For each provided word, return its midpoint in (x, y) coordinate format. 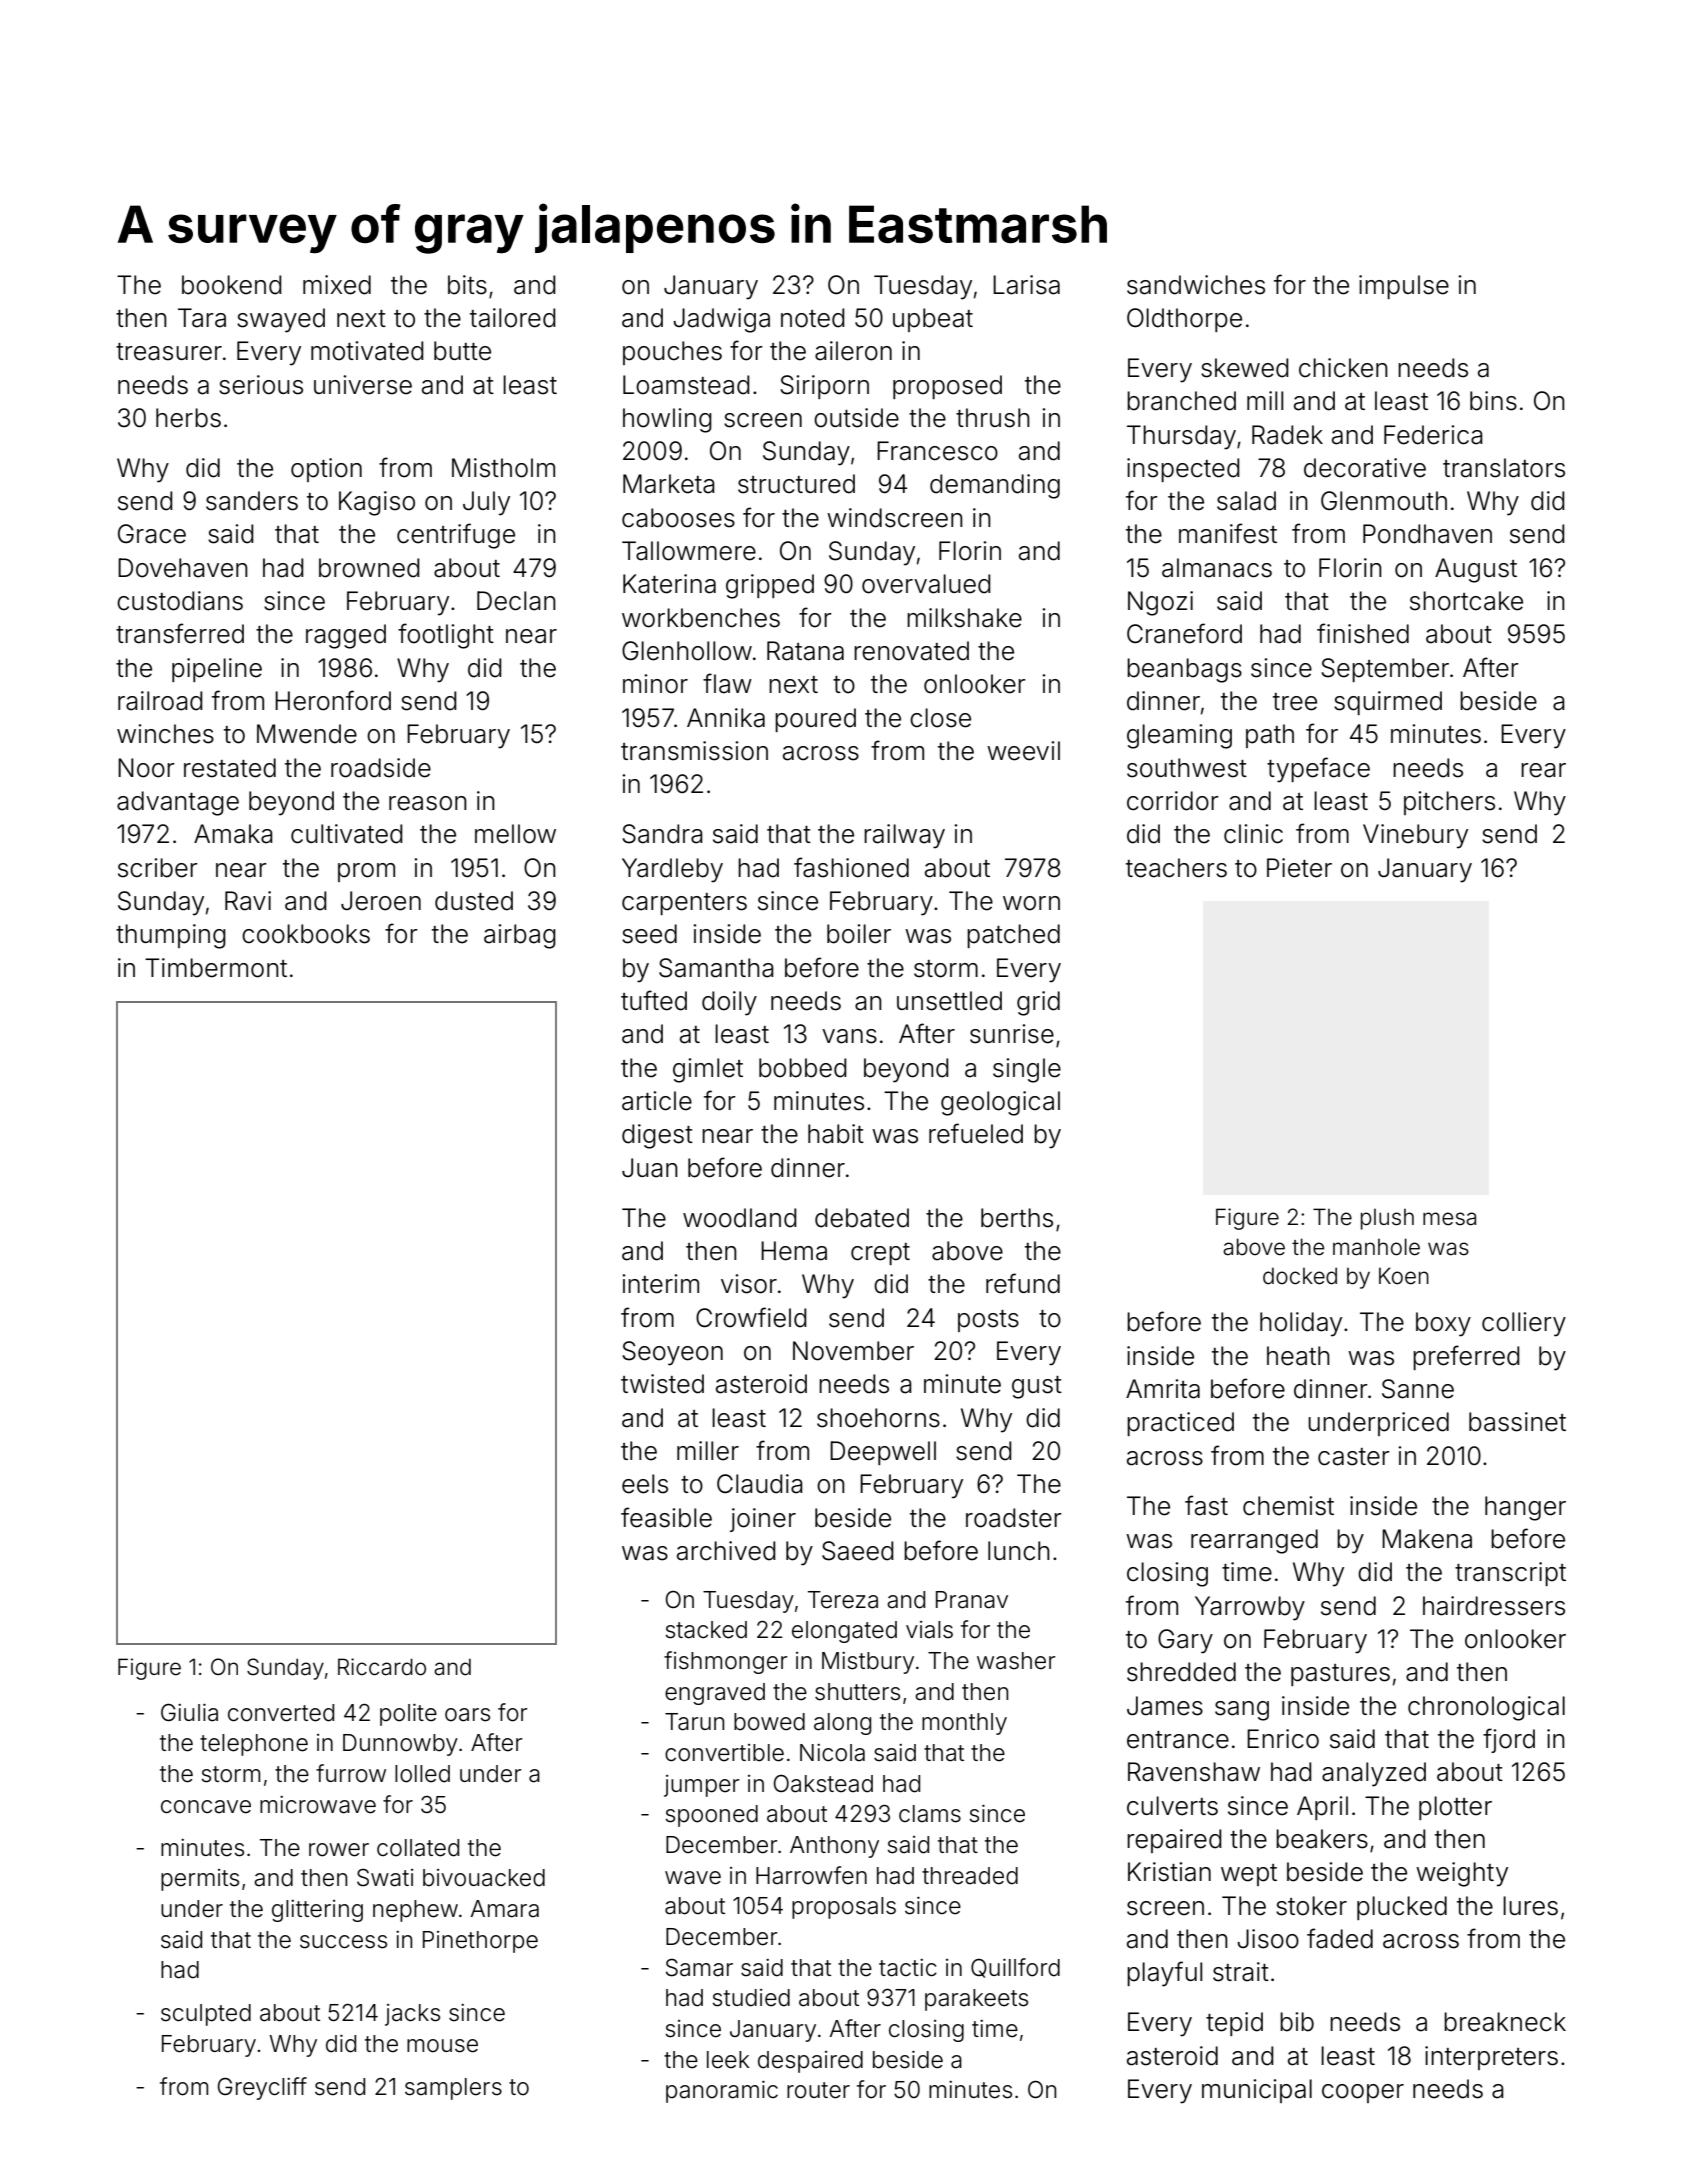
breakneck (1505, 2022)
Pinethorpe (480, 1942)
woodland (740, 1218)
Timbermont (216, 968)
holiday (1301, 1324)
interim (660, 1284)
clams (930, 1814)
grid (1038, 1003)
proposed (947, 387)
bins (1493, 401)
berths (1017, 1218)
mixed (337, 285)
